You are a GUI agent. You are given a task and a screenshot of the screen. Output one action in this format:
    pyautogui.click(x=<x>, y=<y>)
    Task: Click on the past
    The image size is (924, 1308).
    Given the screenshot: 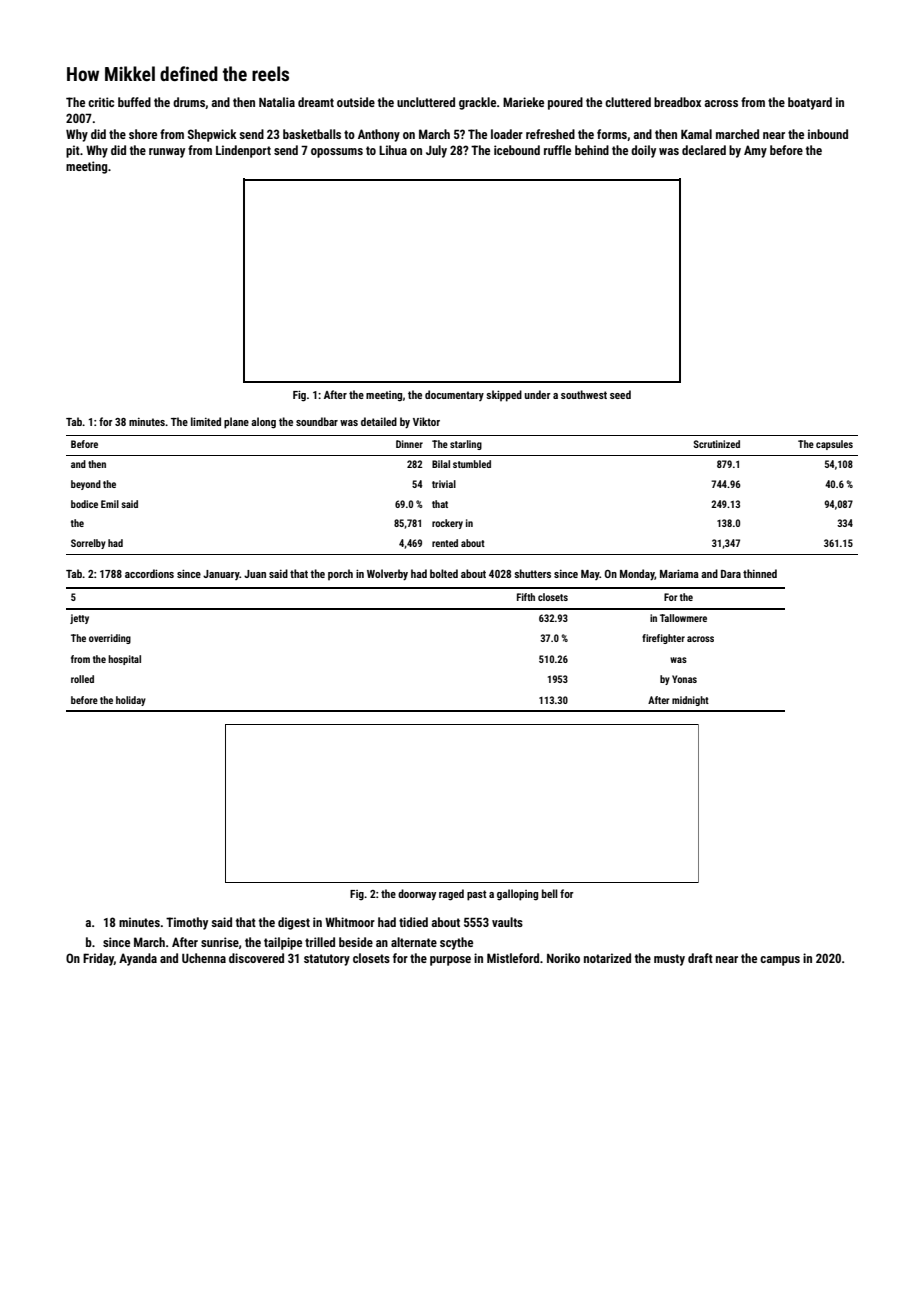 What is the action you would take?
    pyautogui.click(x=477, y=895)
